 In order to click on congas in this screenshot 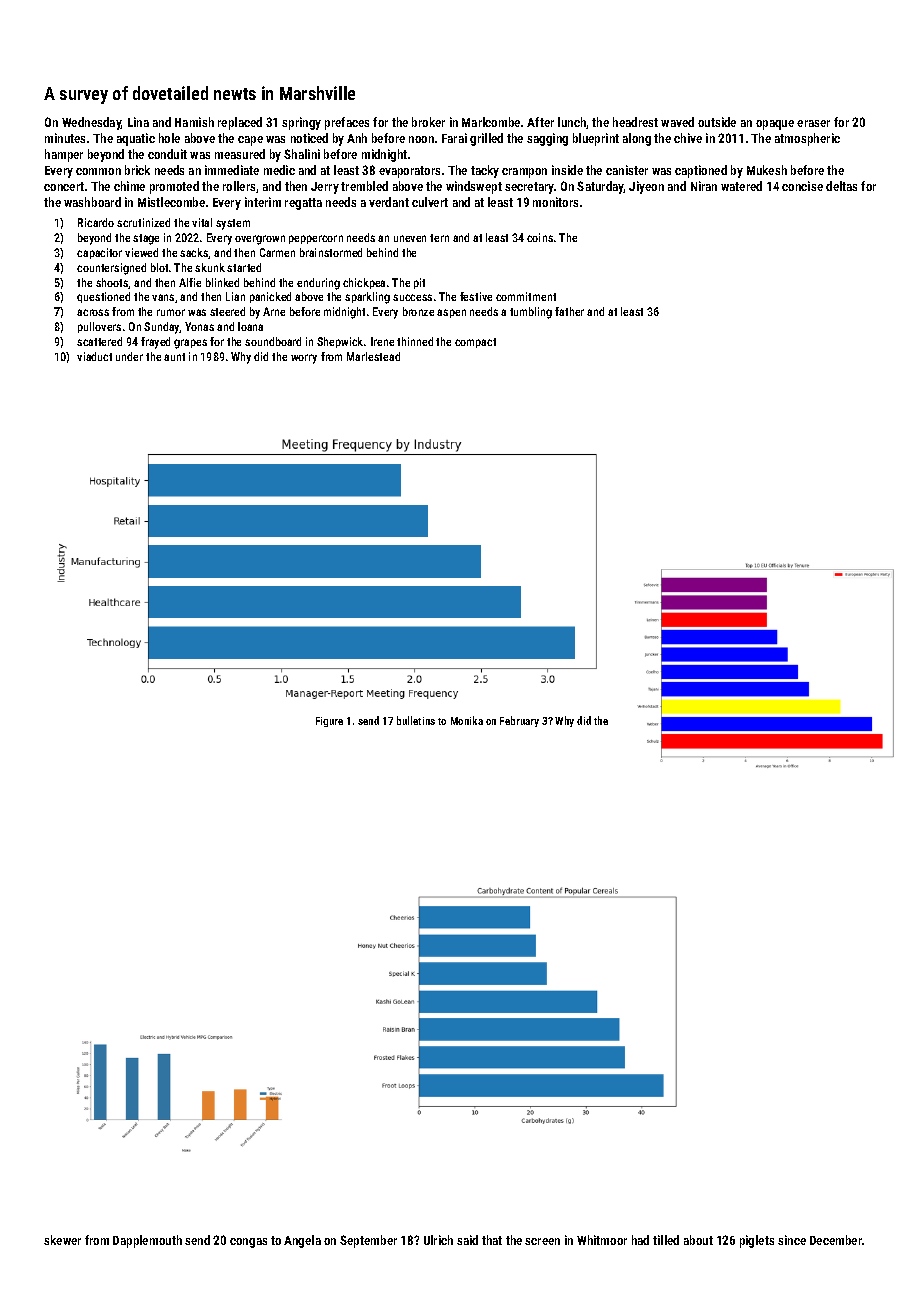, I will do `click(248, 1243)`.
